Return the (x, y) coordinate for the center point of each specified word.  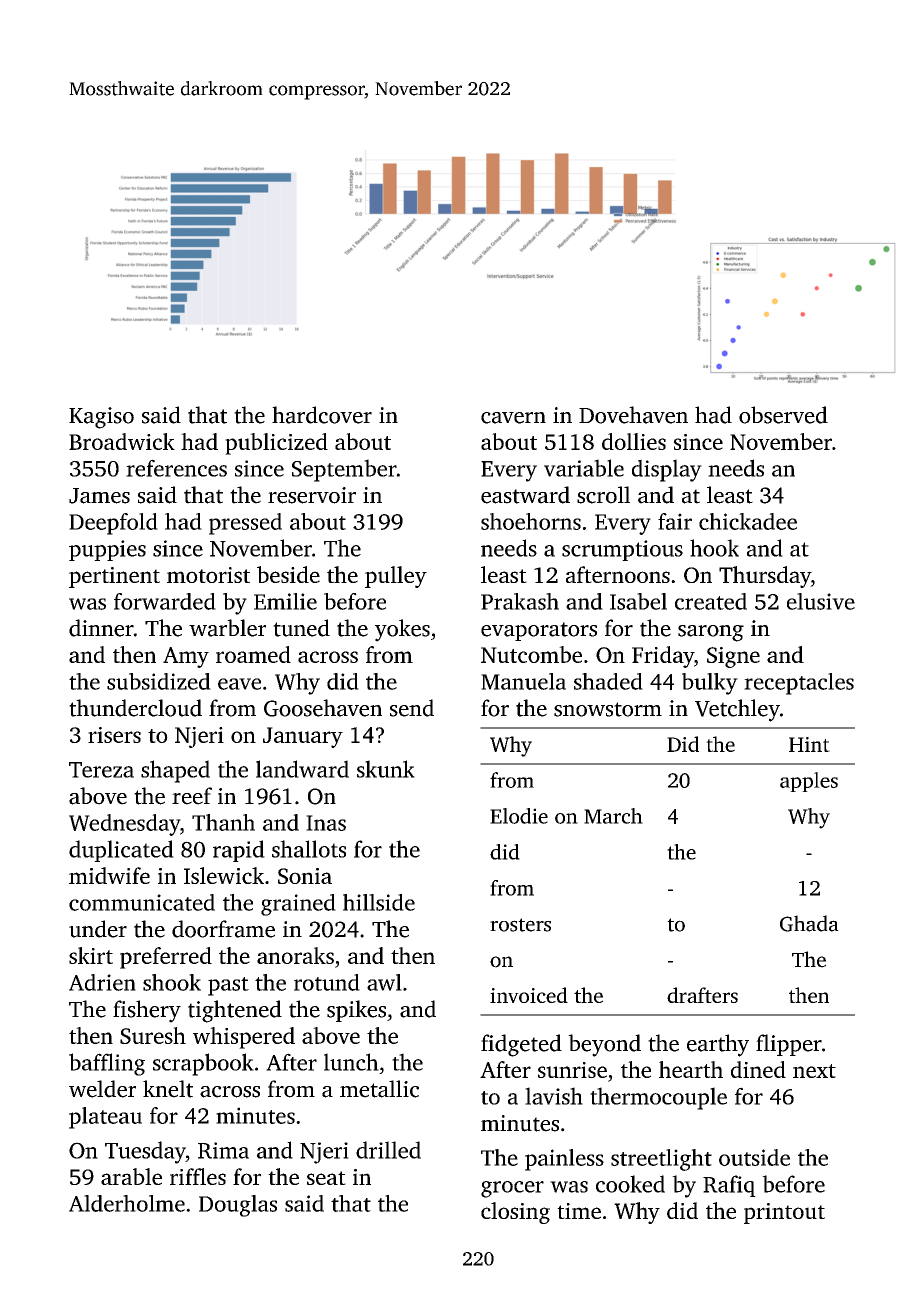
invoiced (529, 995)
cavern (513, 418)
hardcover (322, 415)
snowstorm (608, 709)
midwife (109, 875)
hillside (379, 902)
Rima (223, 1150)
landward (302, 769)
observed (783, 415)
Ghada (809, 923)
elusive (821, 601)
